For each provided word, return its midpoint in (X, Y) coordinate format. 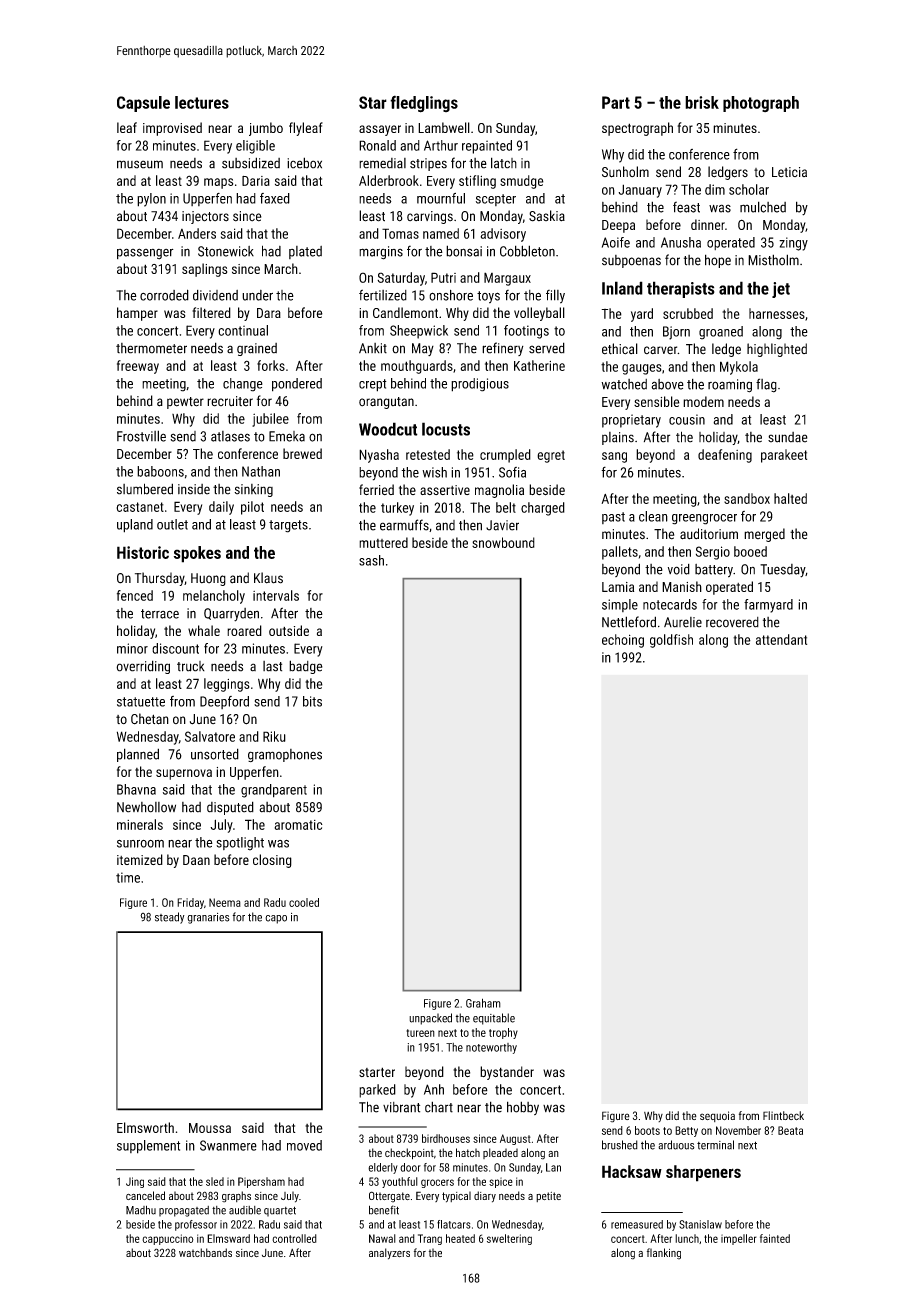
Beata (790, 1130)
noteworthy (491, 1048)
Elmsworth (145, 1127)
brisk (702, 102)
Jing (135, 1182)
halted (790, 498)
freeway (138, 367)
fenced (135, 595)
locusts (446, 429)
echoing (623, 641)
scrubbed (688, 313)
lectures (202, 102)
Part (616, 102)
